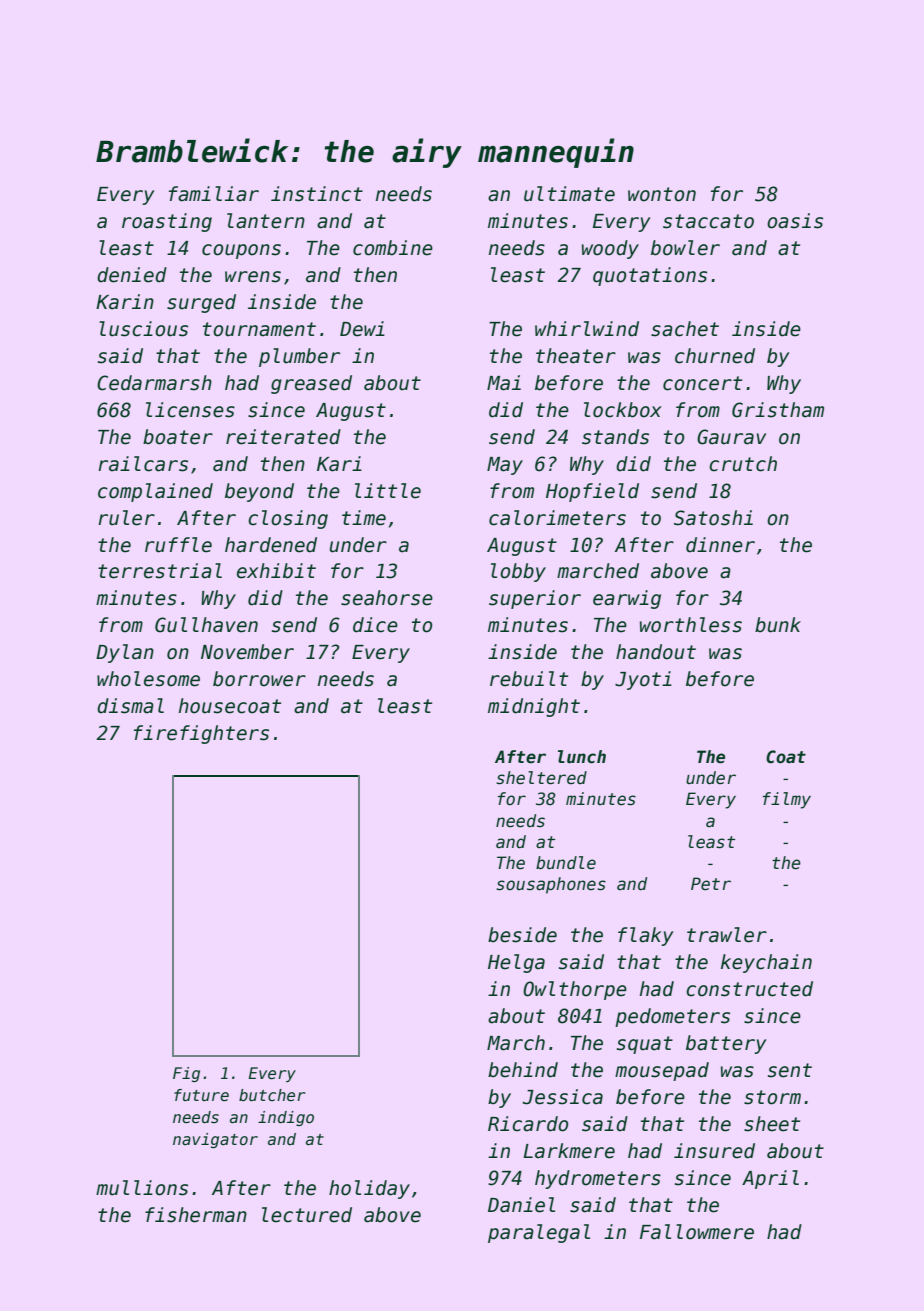 The width and height of the document is (924, 1311). What do you see at coordinates (272, 1095) in the document?
I see `butcher` at bounding box center [272, 1095].
